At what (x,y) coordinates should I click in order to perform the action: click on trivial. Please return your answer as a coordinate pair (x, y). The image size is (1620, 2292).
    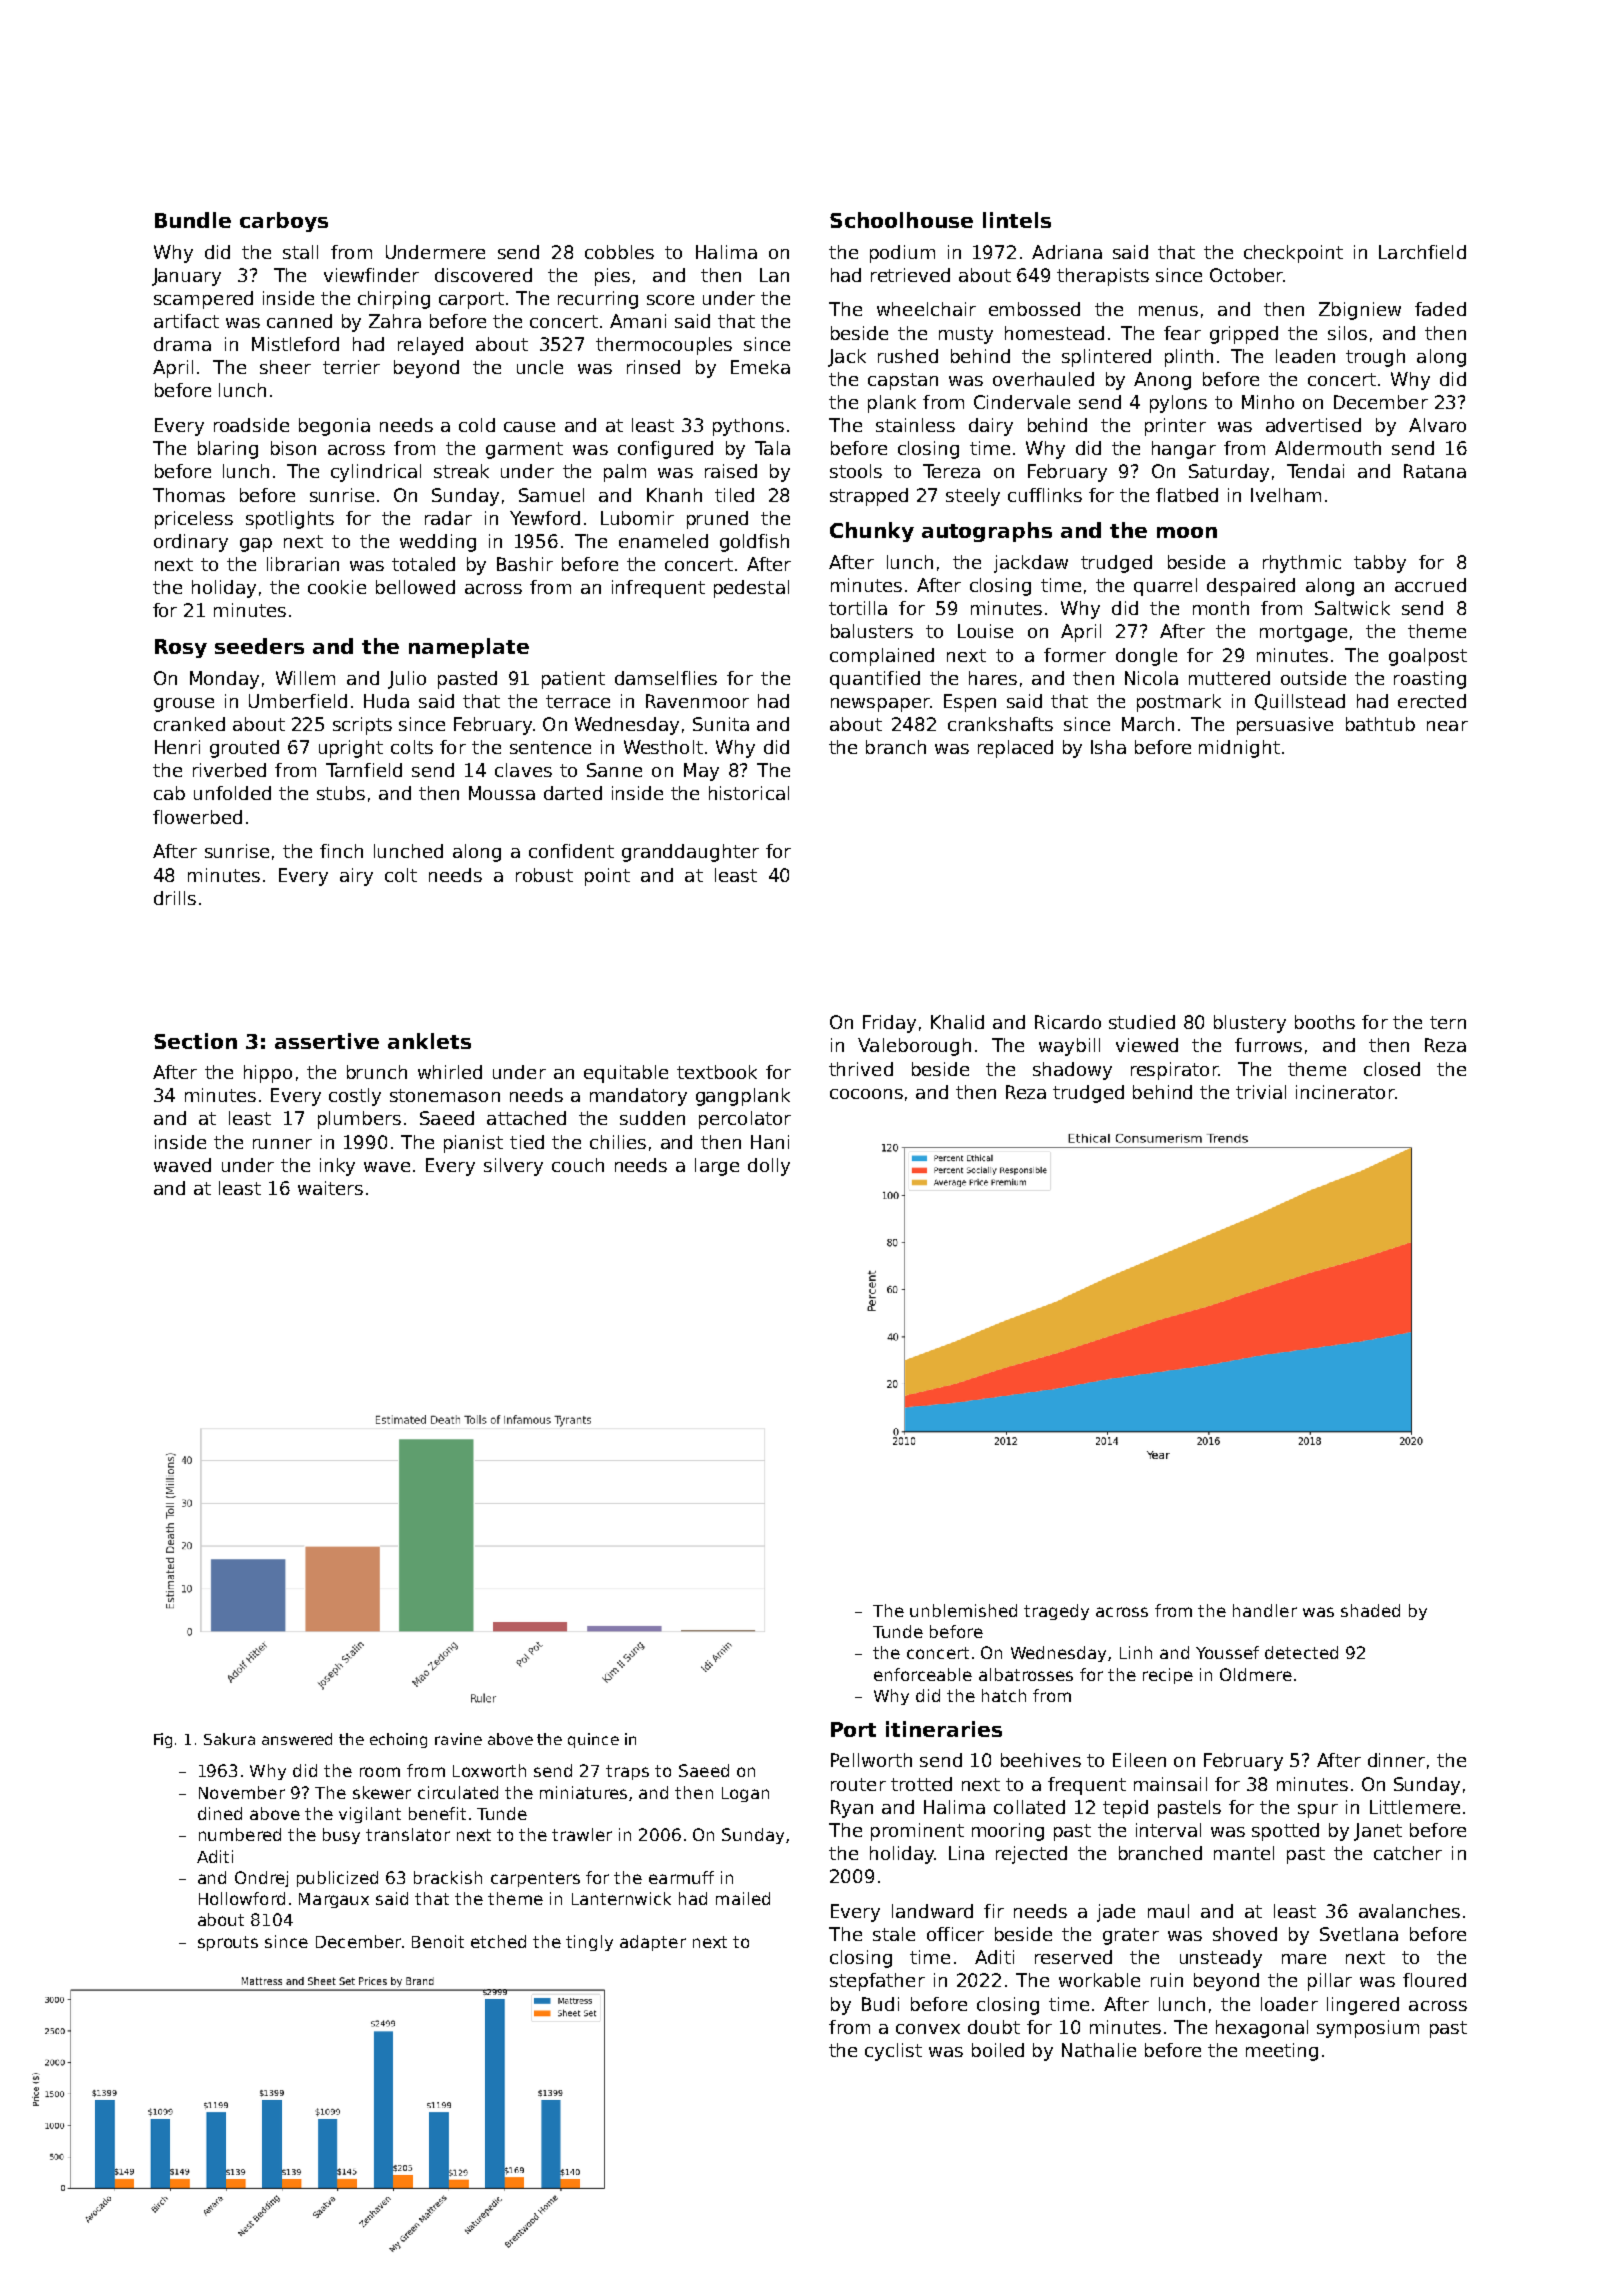
    Looking at the image, I should click on (1261, 1092).
